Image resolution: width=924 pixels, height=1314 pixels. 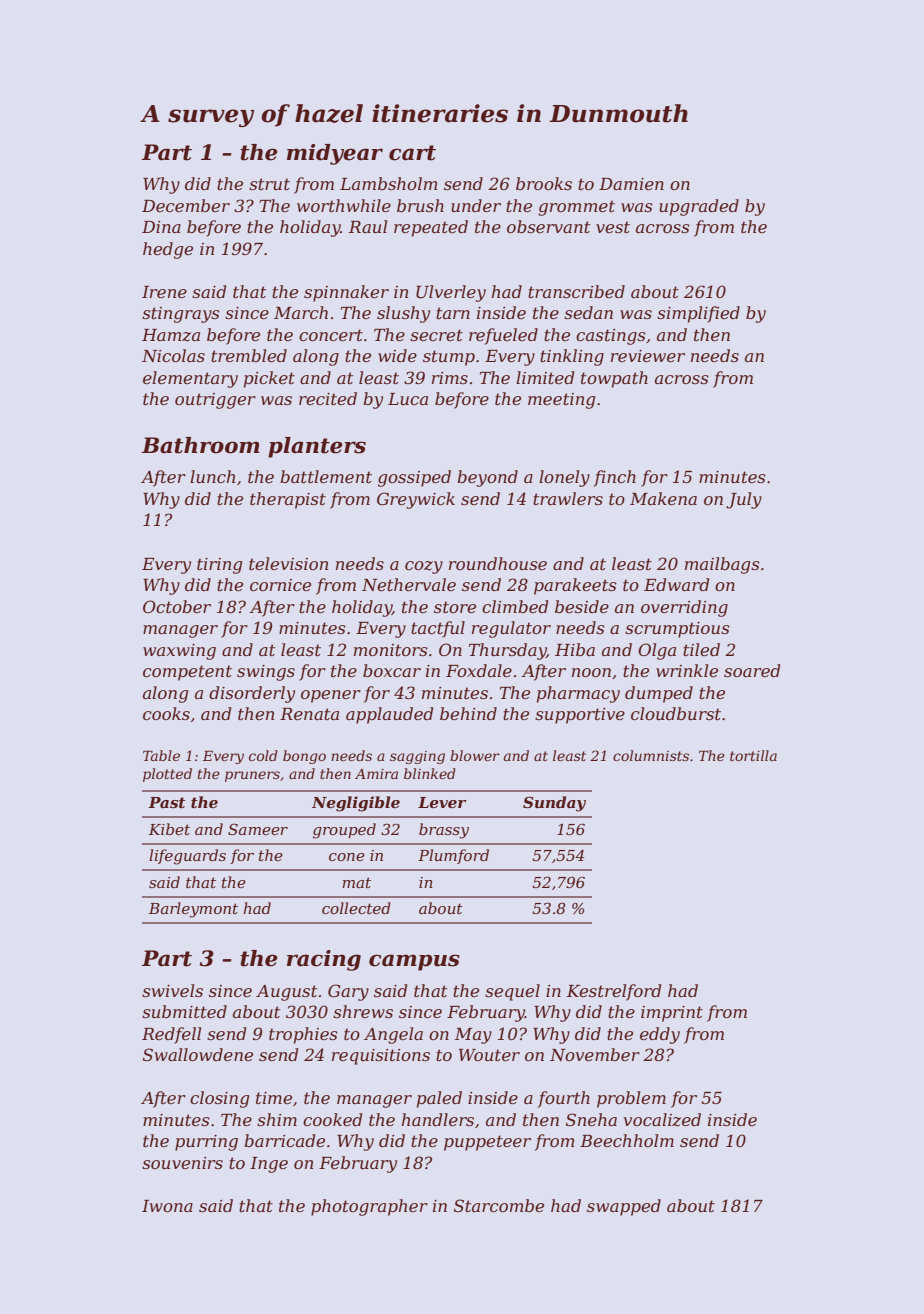 What do you see at coordinates (663, 498) in the screenshot?
I see `Makena` at bounding box center [663, 498].
